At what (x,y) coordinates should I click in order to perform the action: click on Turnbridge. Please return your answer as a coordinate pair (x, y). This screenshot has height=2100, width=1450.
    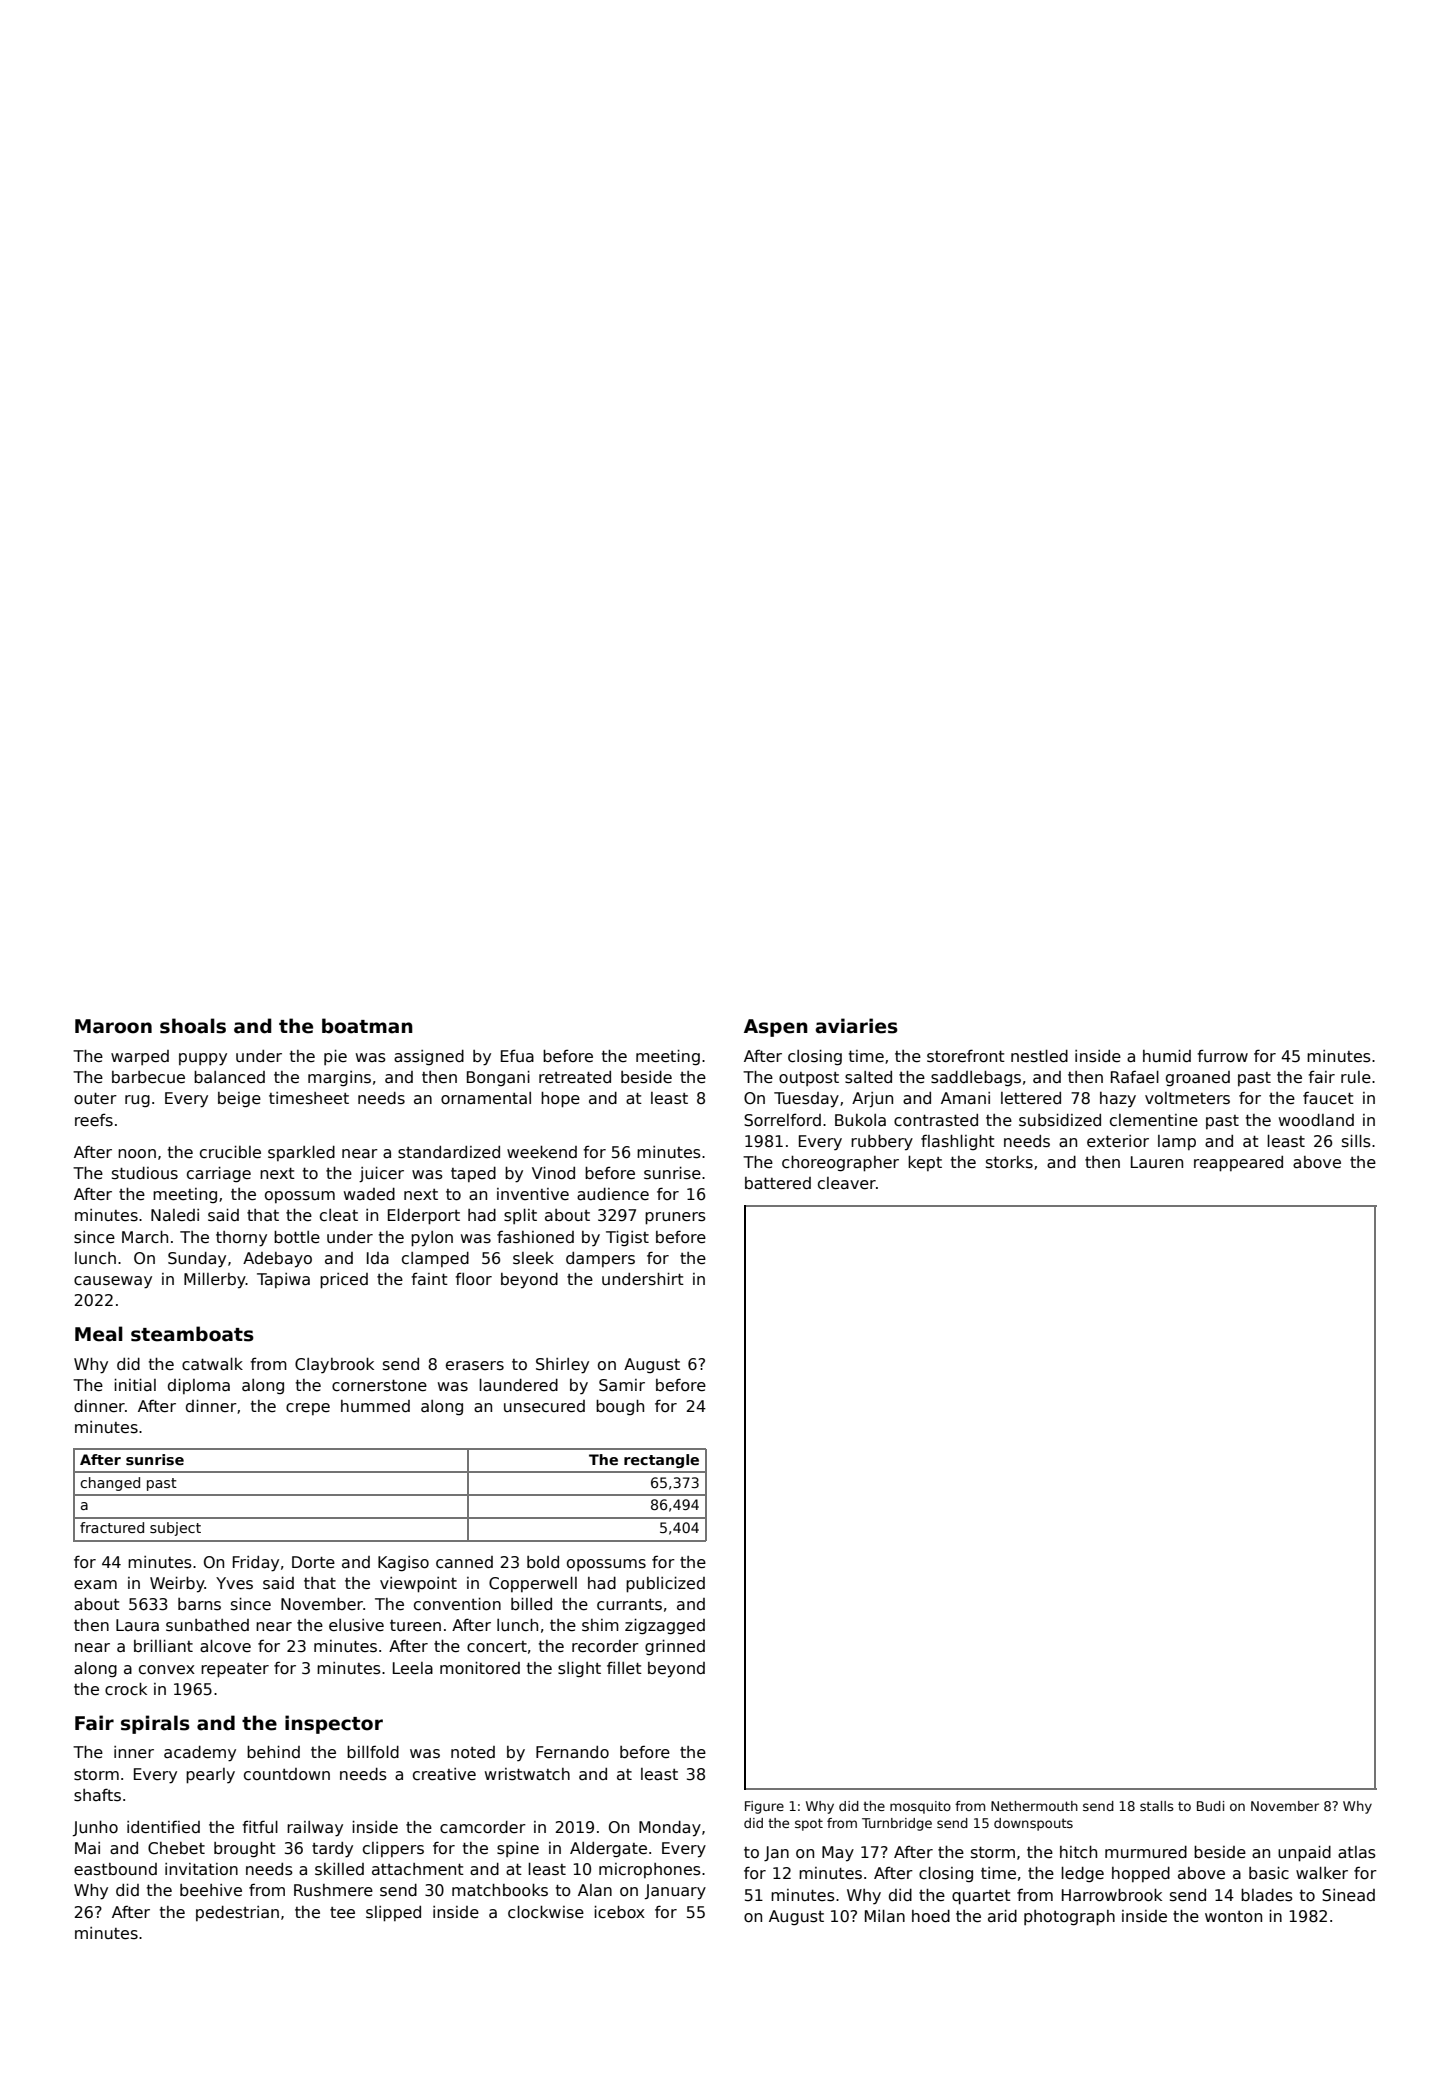
    Looking at the image, I should click on (897, 1824).
